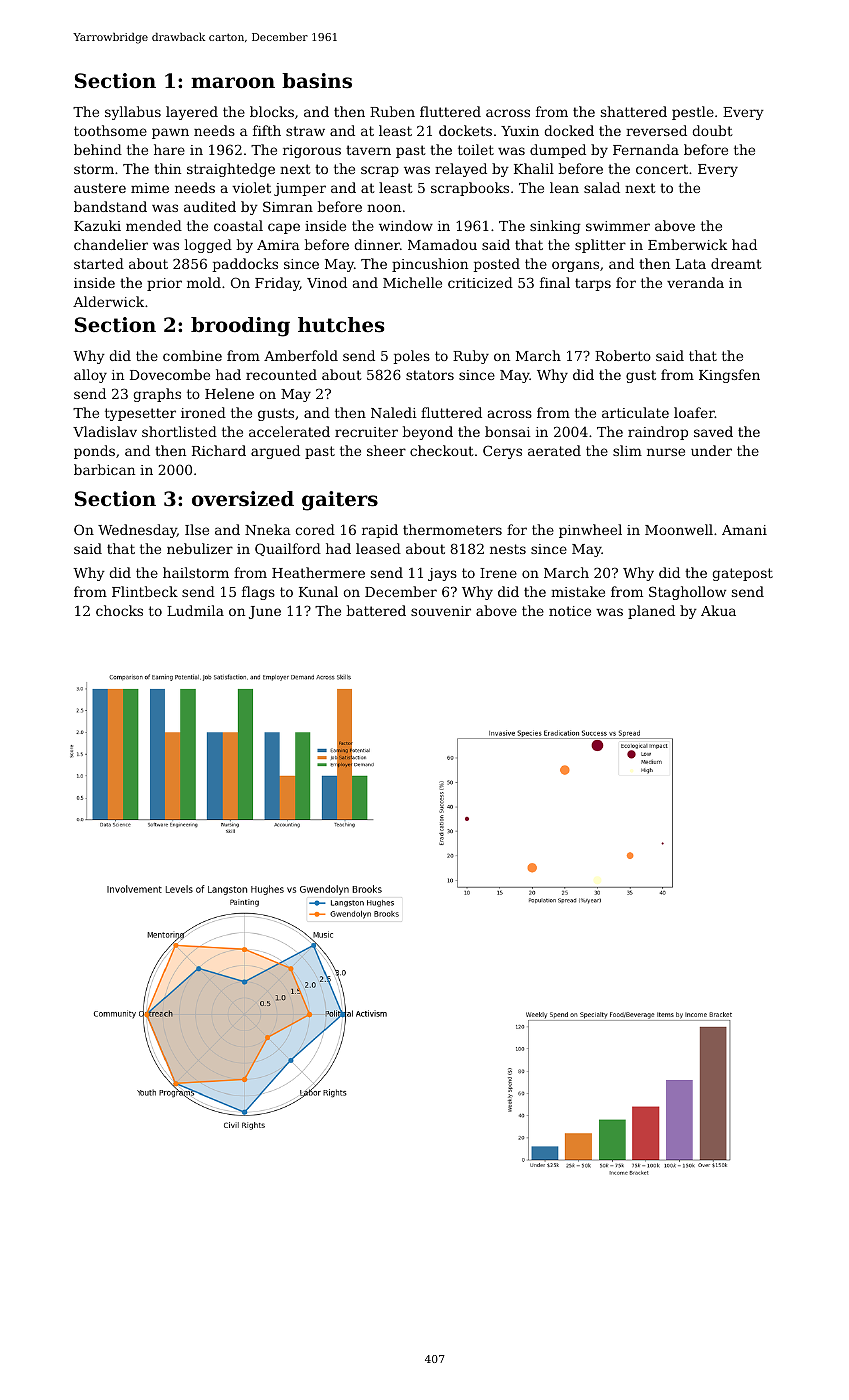 This image has width=849, height=1400. Describe the element at coordinates (145, 591) in the image. I see `Flintbeck` at that location.
